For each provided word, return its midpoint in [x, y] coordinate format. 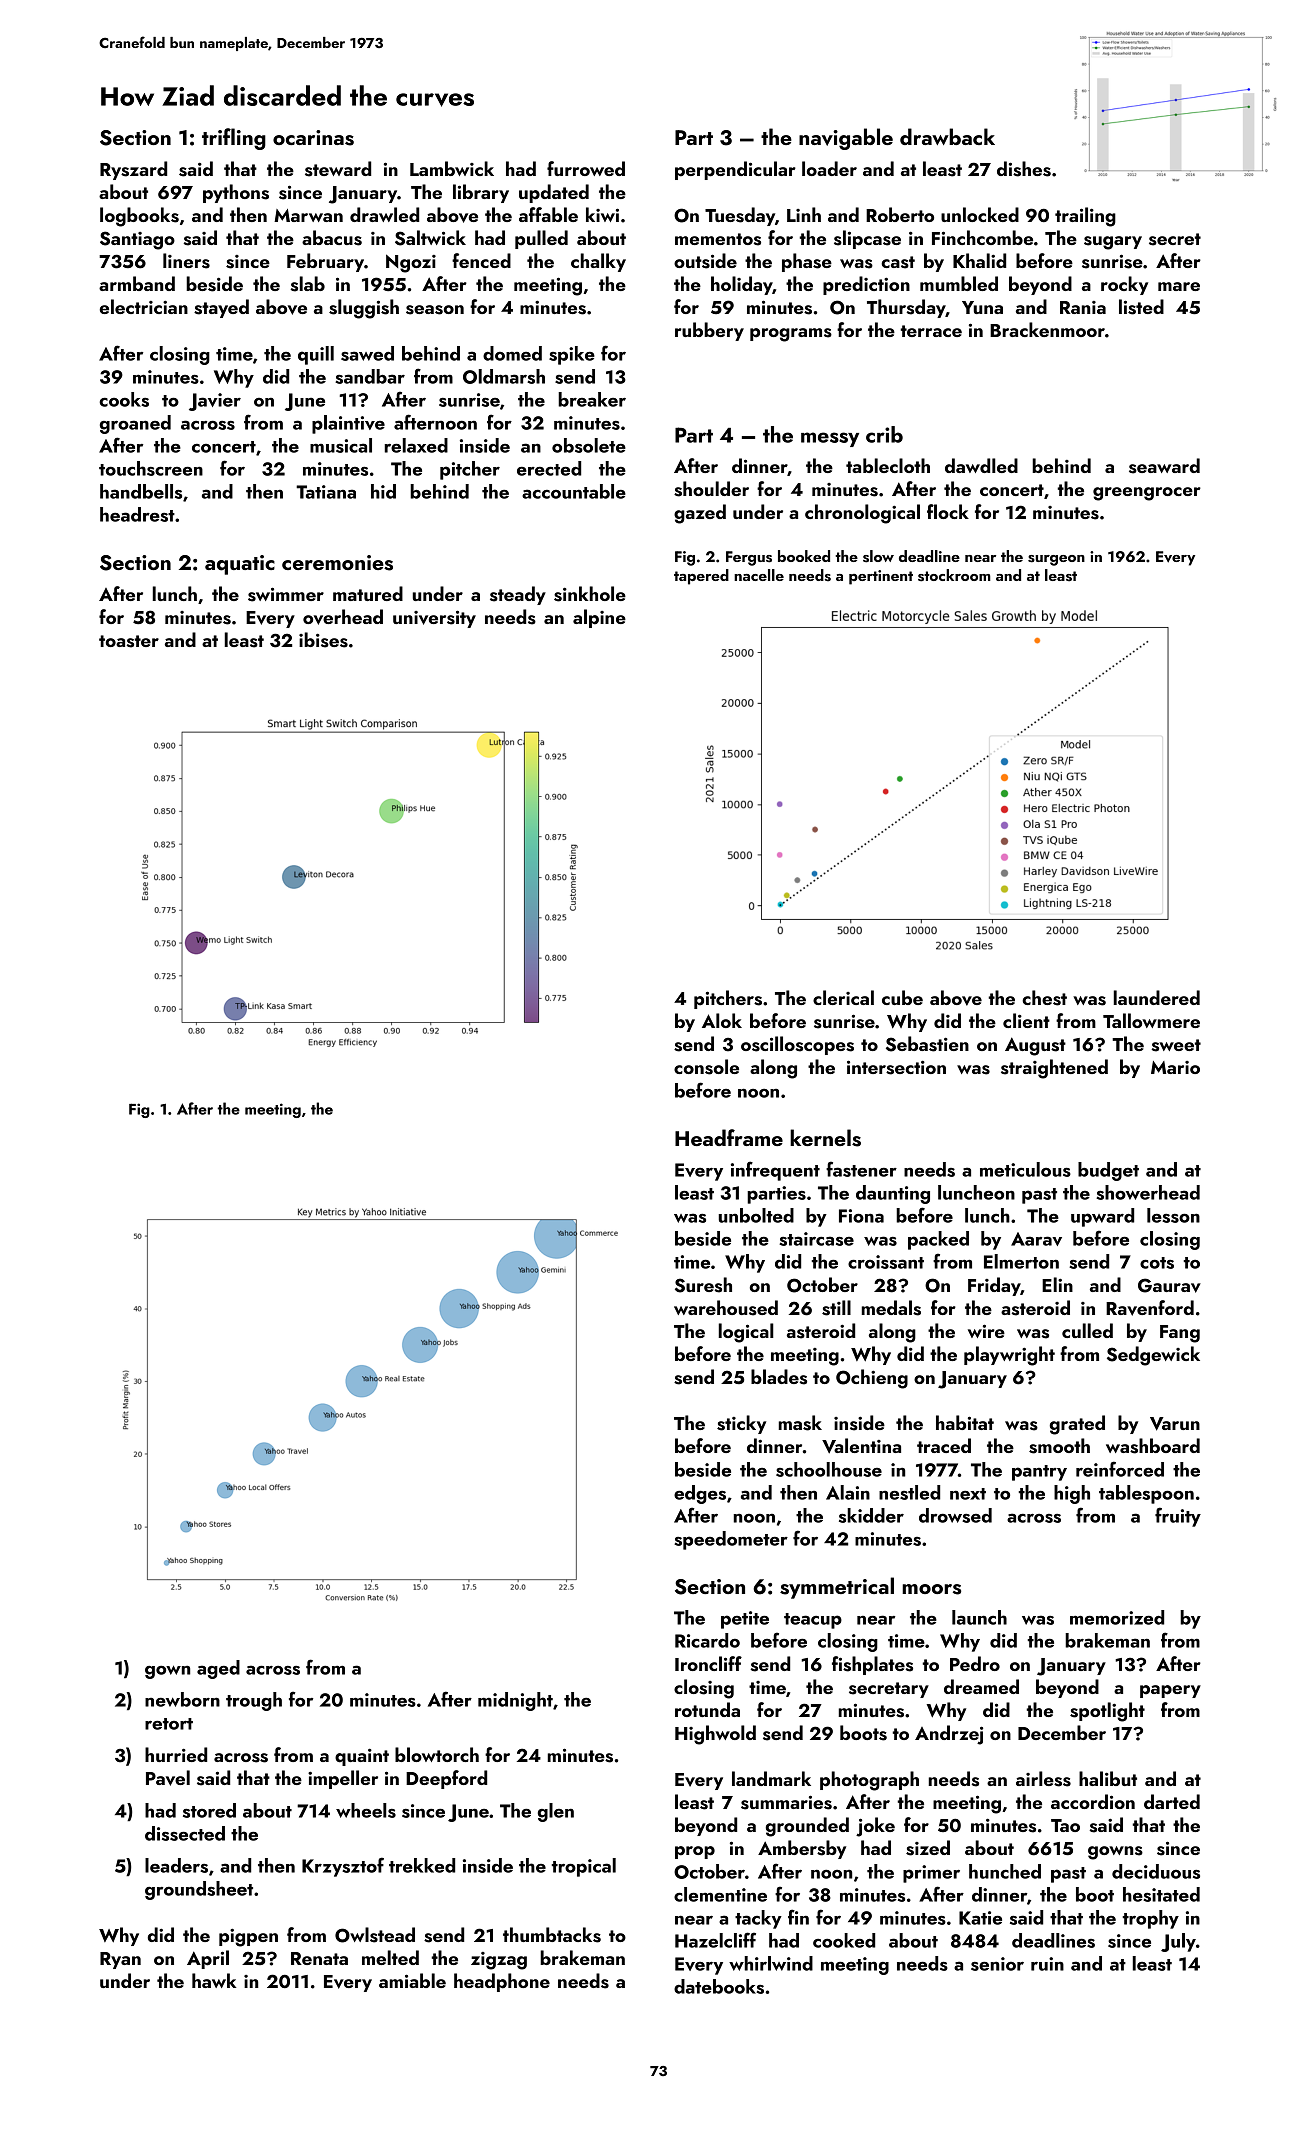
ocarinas [313, 138]
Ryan [120, 1960]
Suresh [703, 1285]
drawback [947, 136]
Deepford [446, 1779]
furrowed [586, 168]
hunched [1005, 1871]
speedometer [731, 1540]
